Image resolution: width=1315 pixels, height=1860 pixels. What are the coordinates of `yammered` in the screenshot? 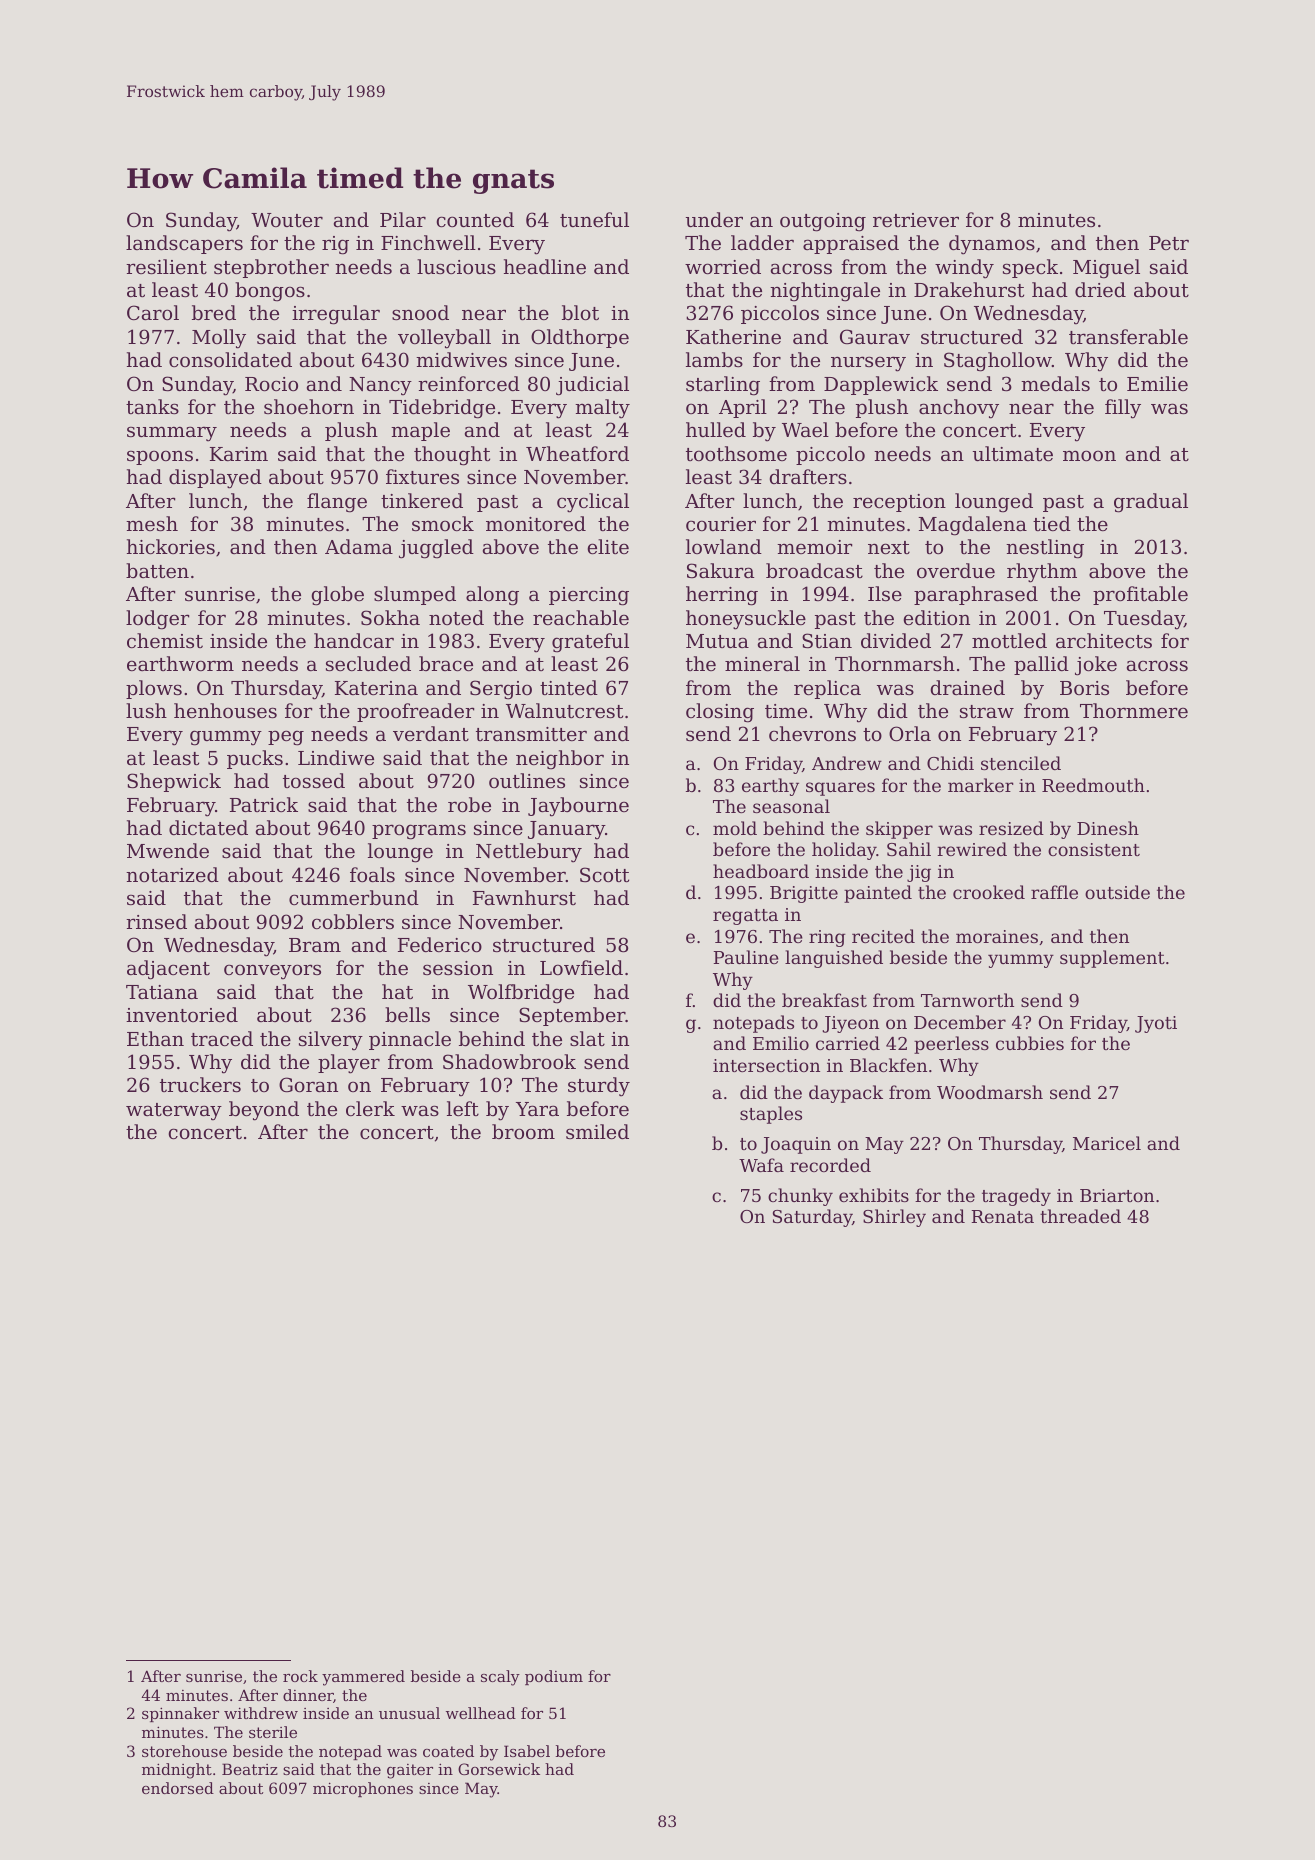 It's located at (363, 1678).
